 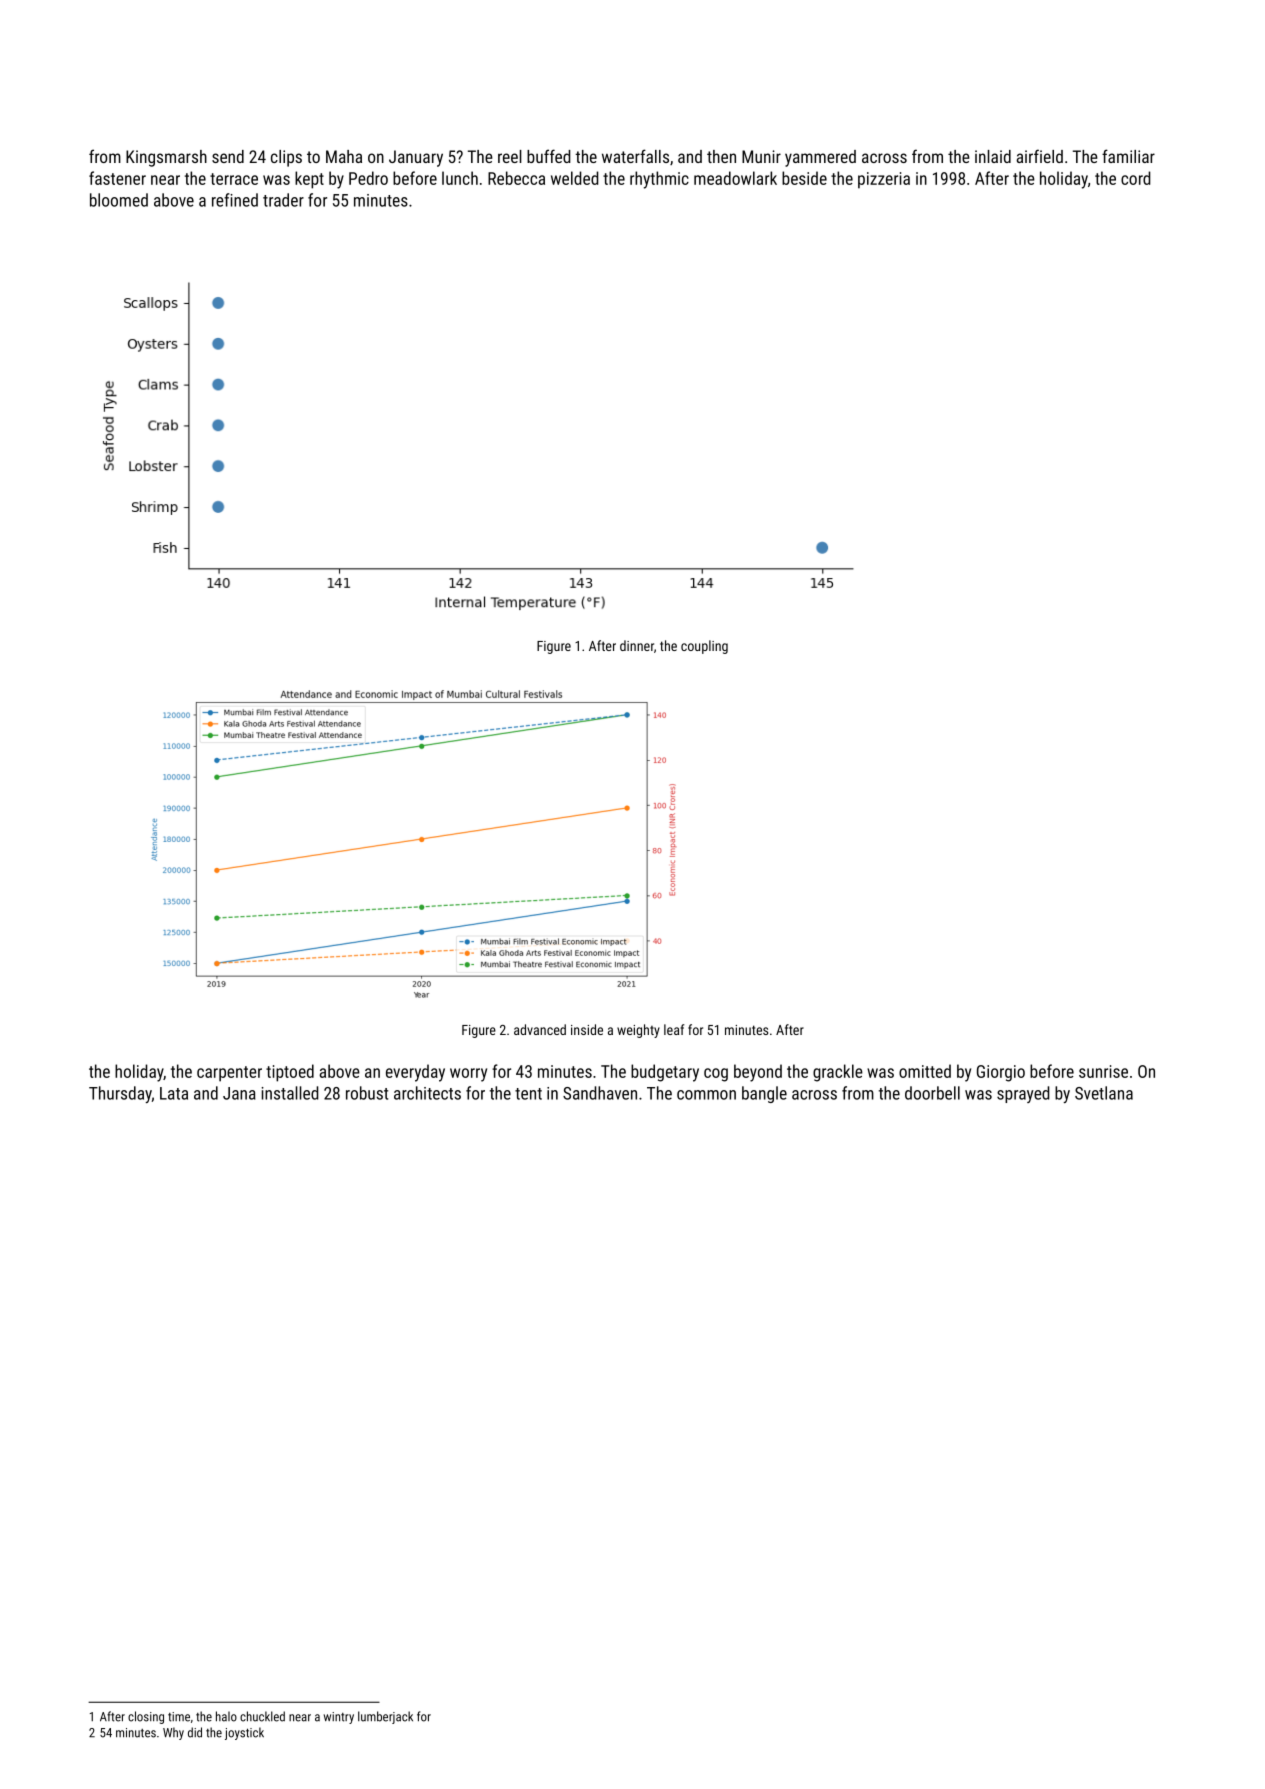 What do you see at coordinates (174, 1093) in the image?
I see `Lata` at bounding box center [174, 1093].
